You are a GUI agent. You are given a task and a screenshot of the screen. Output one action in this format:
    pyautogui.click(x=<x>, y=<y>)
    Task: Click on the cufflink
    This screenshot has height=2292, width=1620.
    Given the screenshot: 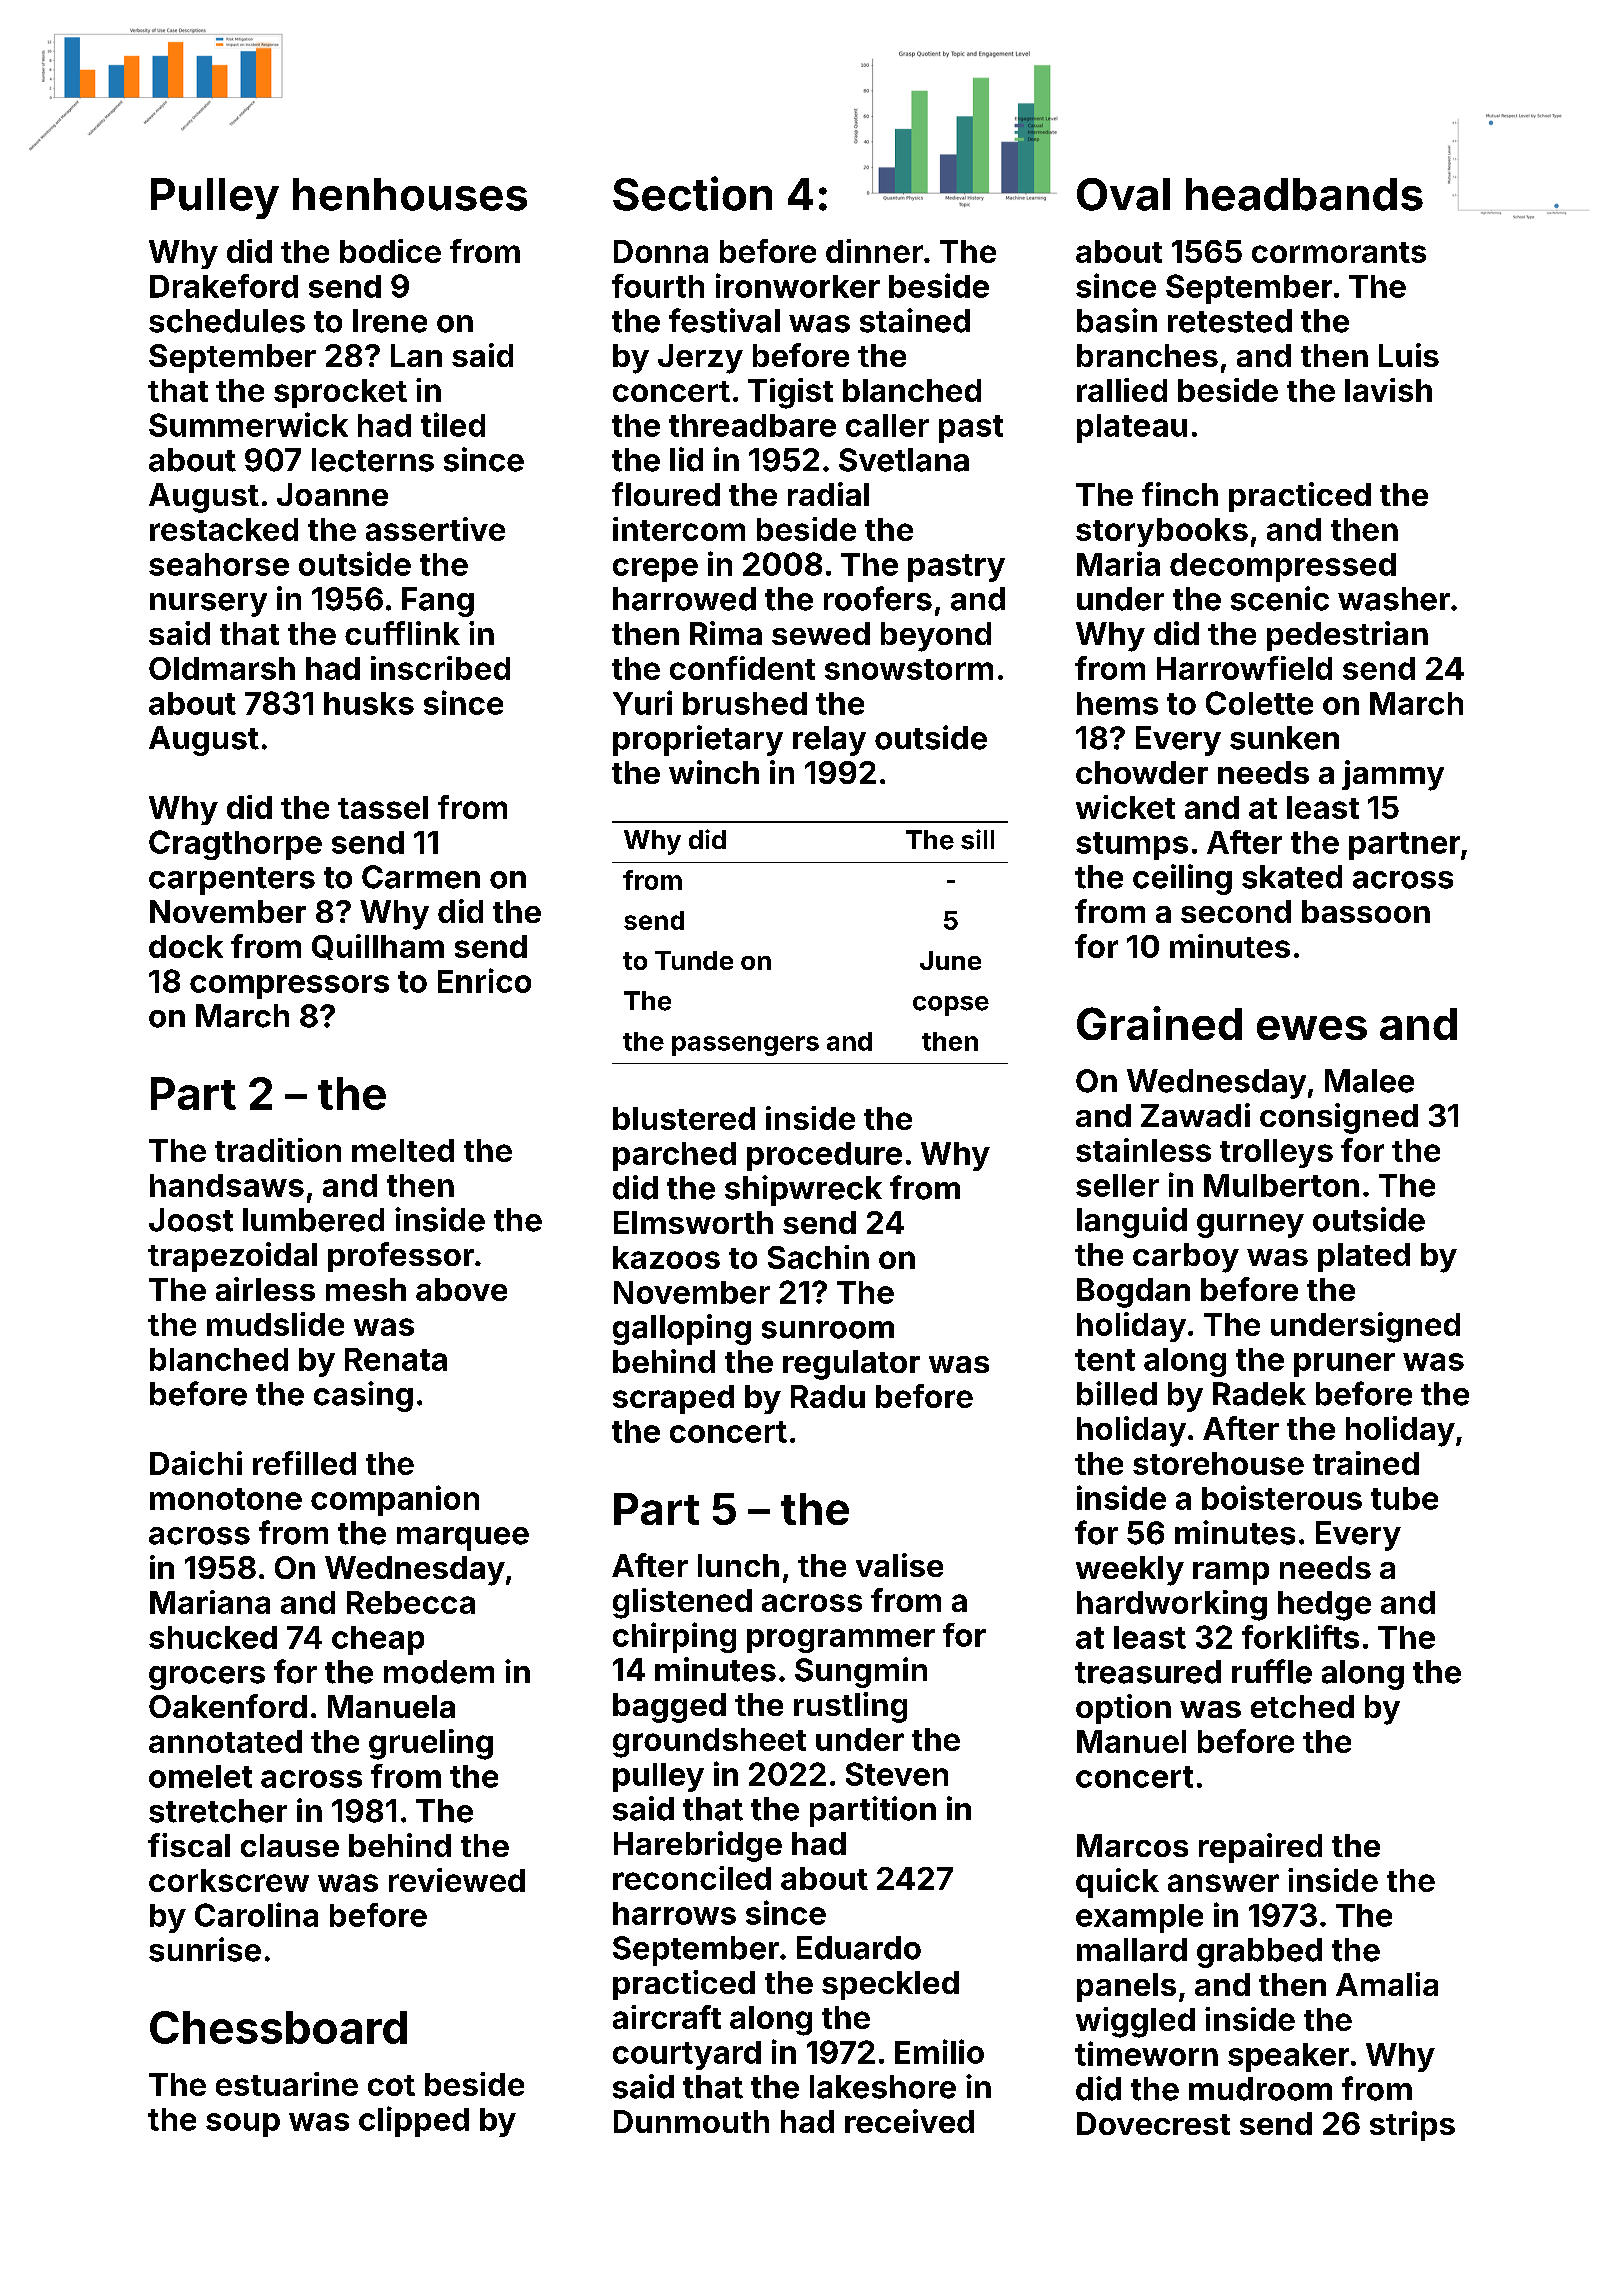 What is the action you would take?
    pyautogui.click(x=402, y=633)
